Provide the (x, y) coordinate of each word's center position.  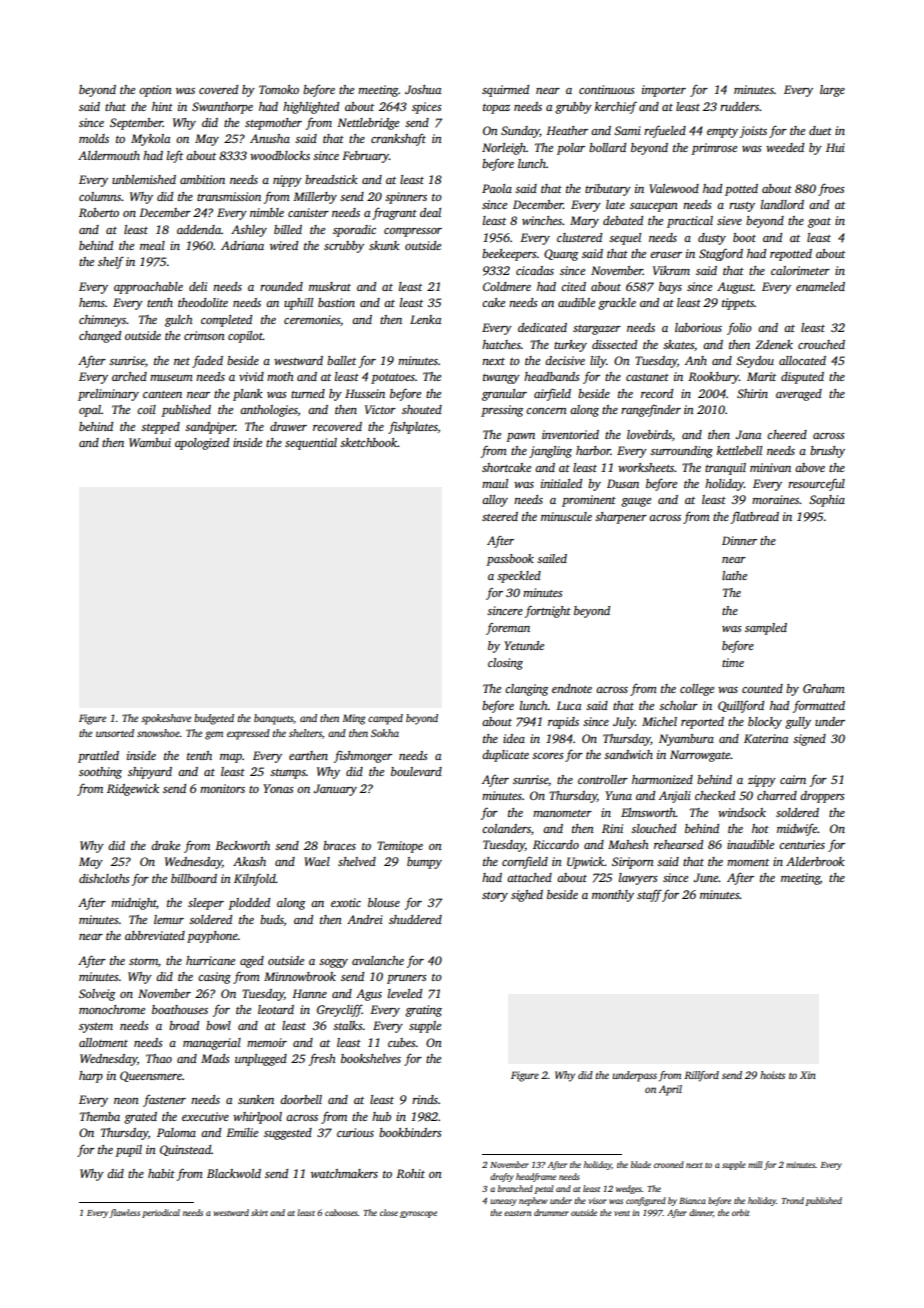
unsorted (115, 733)
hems (92, 302)
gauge (636, 502)
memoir (267, 1042)
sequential (311, 444)
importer (664, 91)
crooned (669, 1164)
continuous (607, 89)
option (155, 91)
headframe (536, 1177)
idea (514, 738)
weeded (785, 147)
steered (500, 516)
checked (715, 795)
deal (430, 212)
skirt (259, 1212)
